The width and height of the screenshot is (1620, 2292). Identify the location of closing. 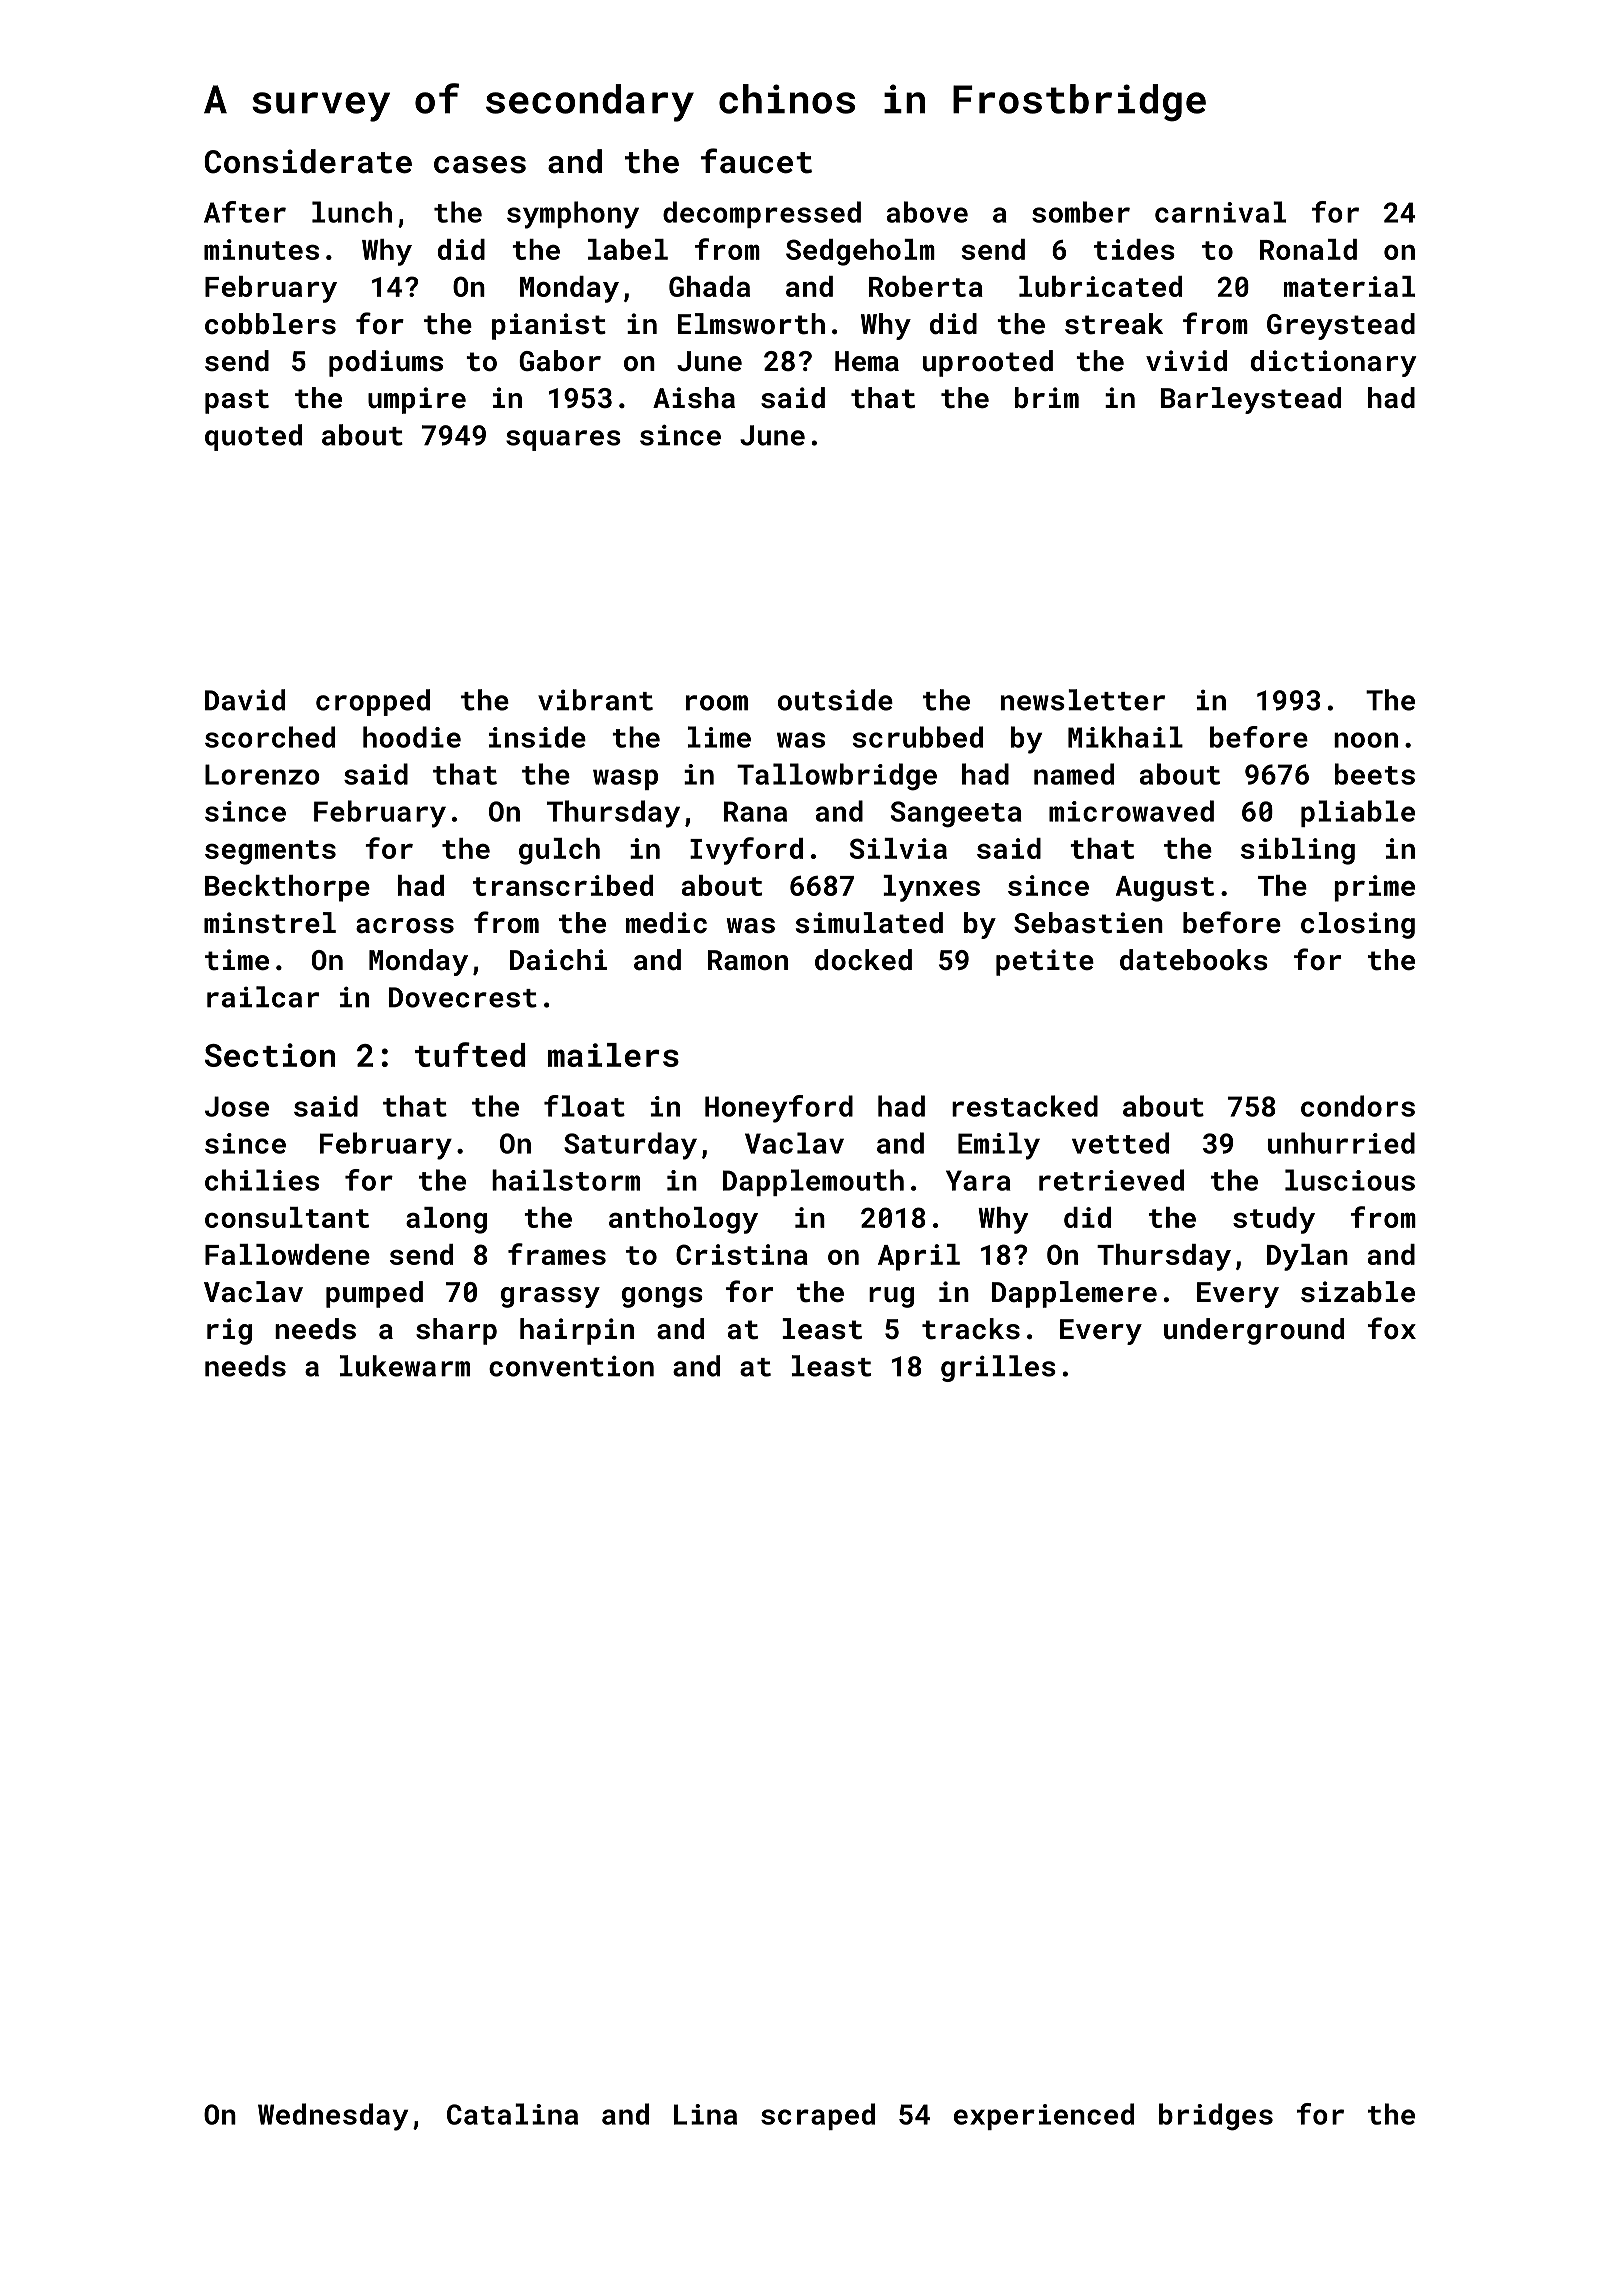
(1358, 925).
